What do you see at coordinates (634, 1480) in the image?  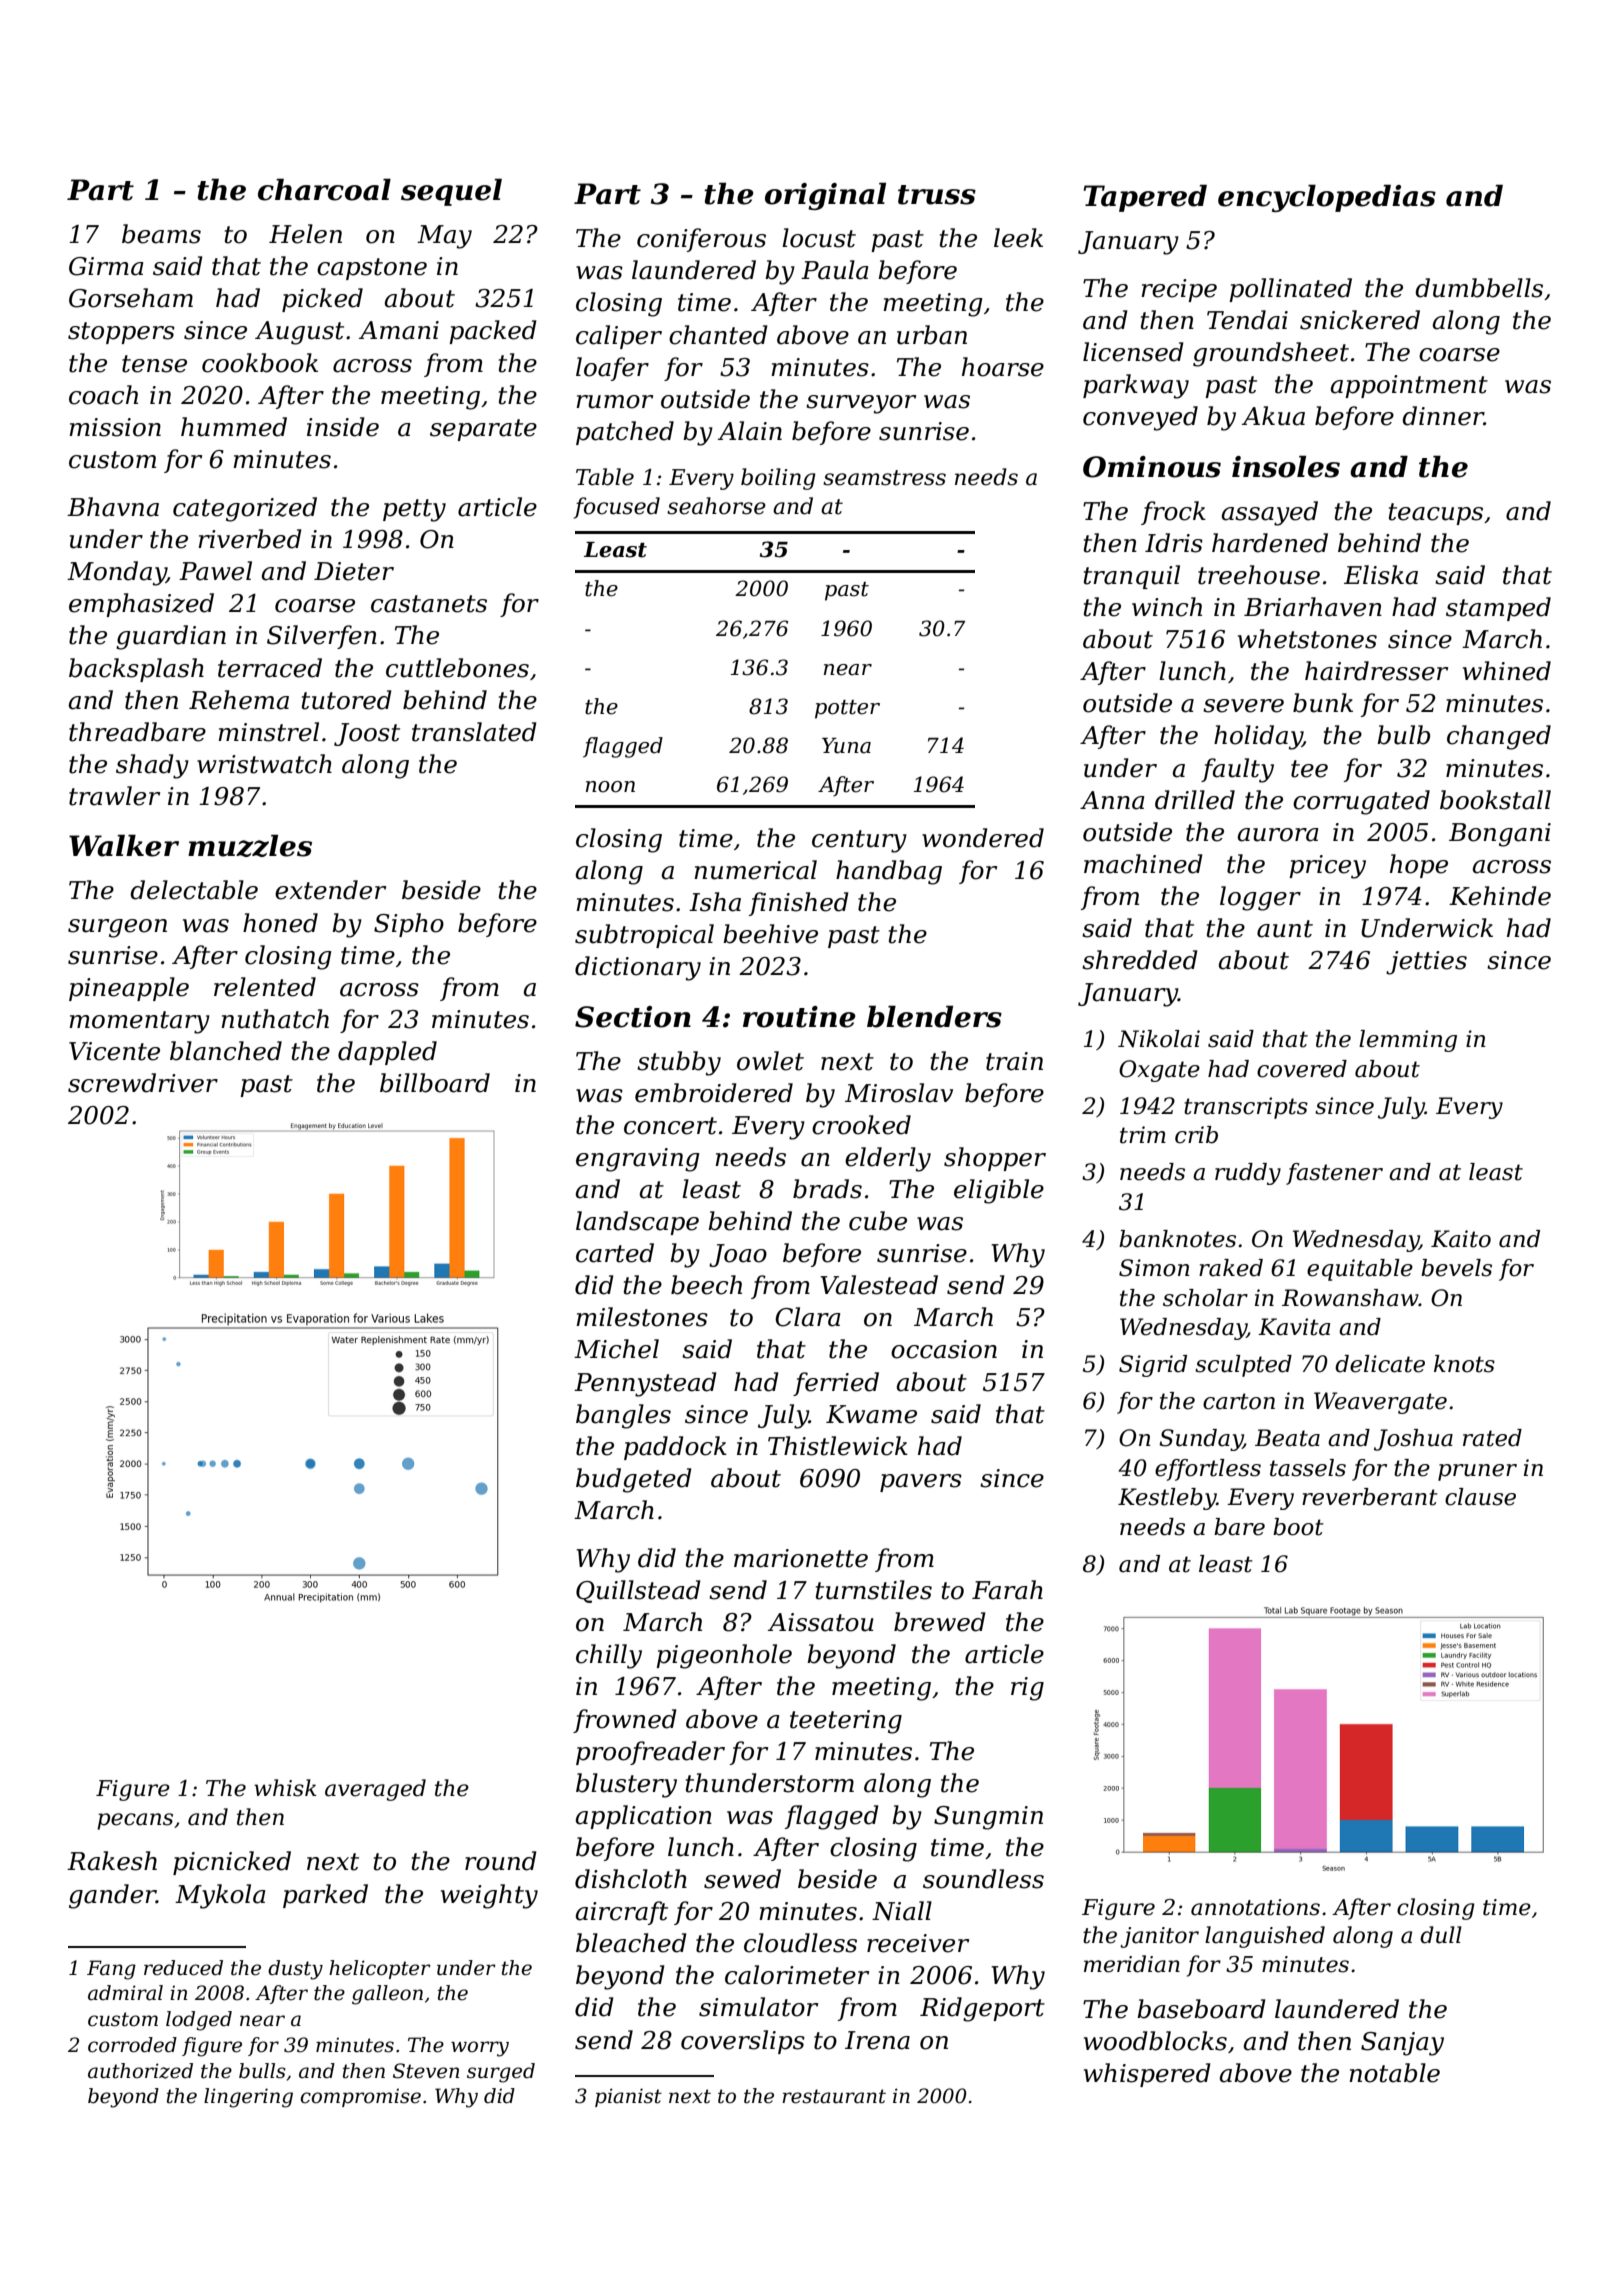 I see `budgeted` at bounding box center [634, 1480].
